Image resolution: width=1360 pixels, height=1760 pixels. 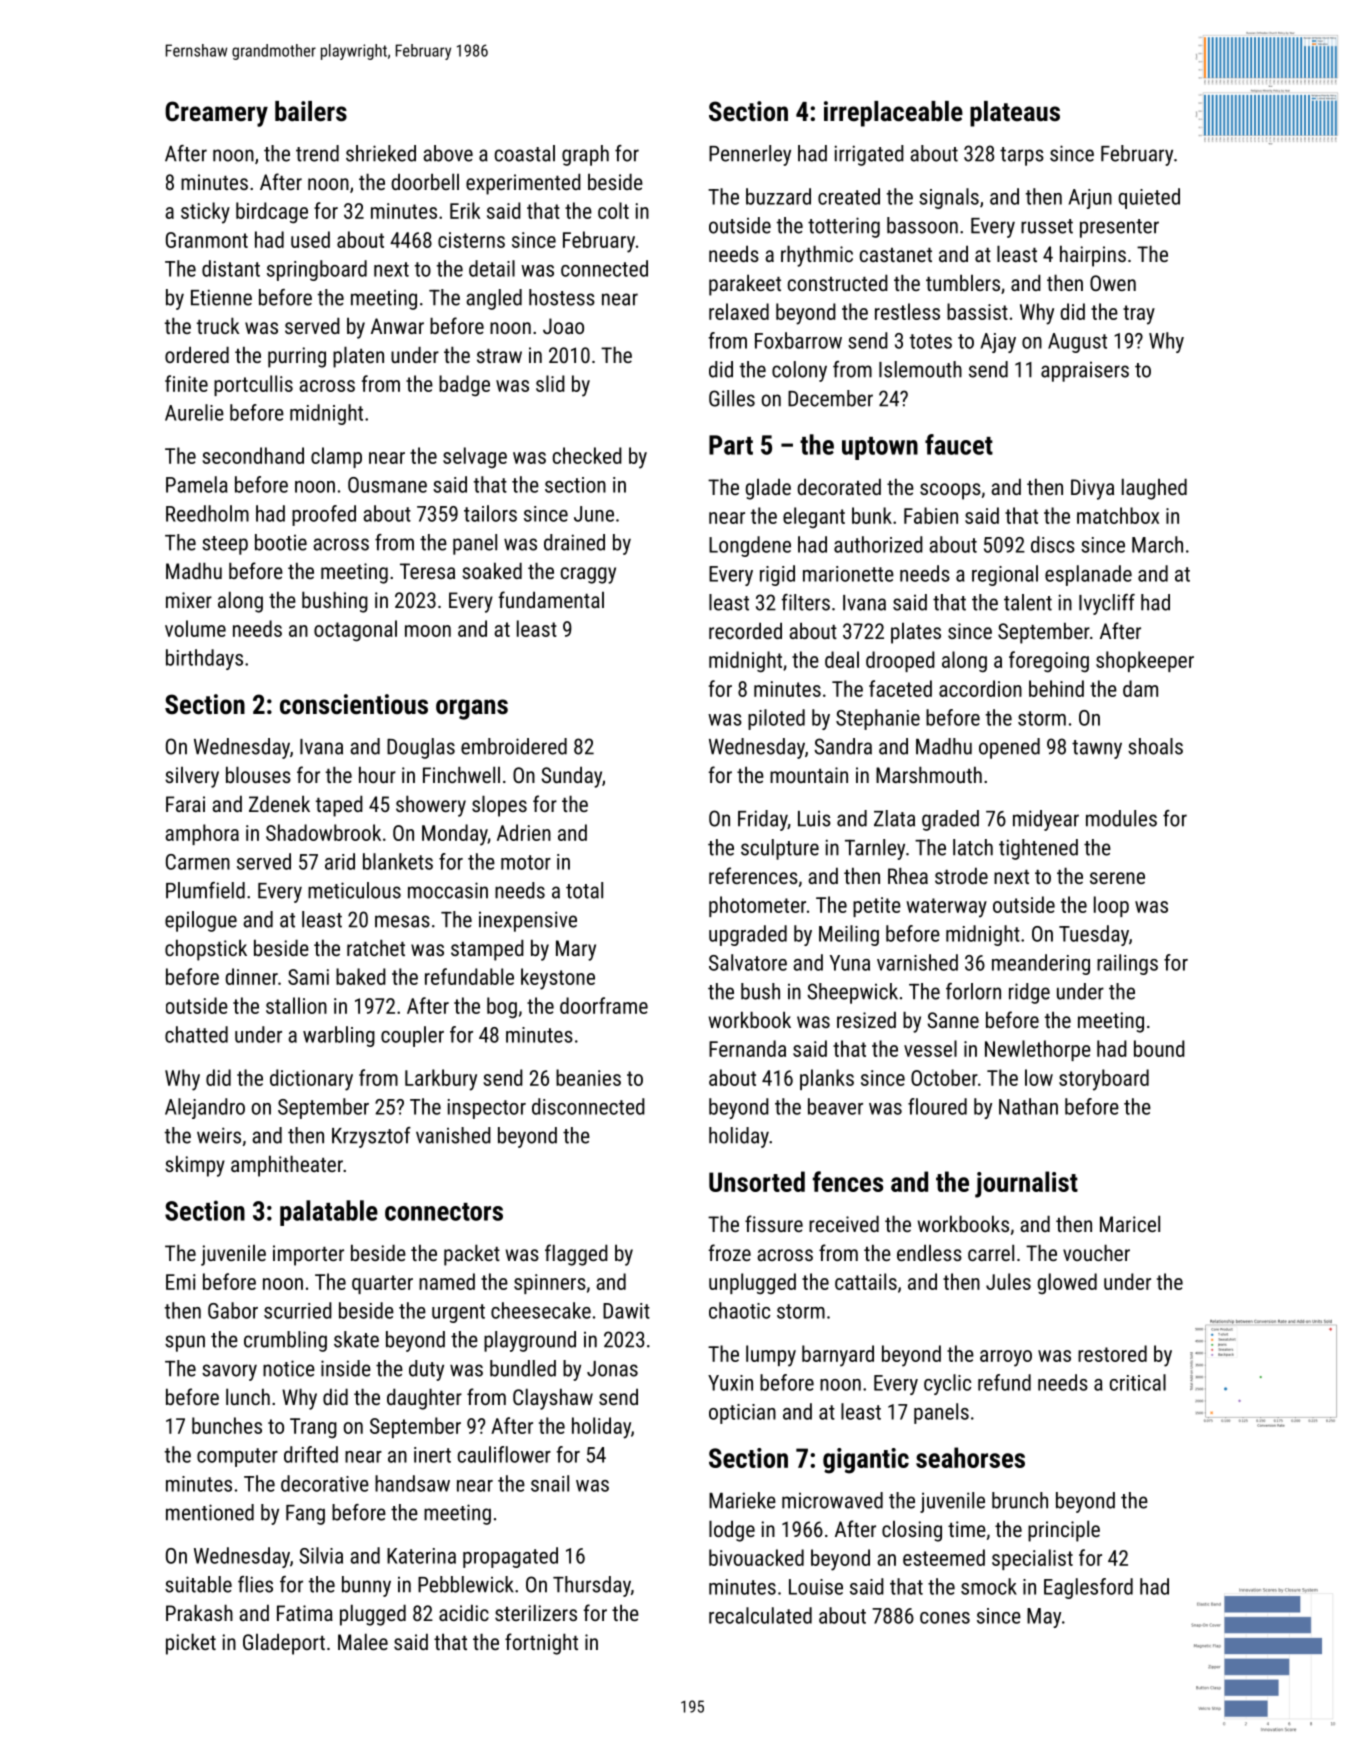 I want to click on picket, so click(x=191, y=1644).
